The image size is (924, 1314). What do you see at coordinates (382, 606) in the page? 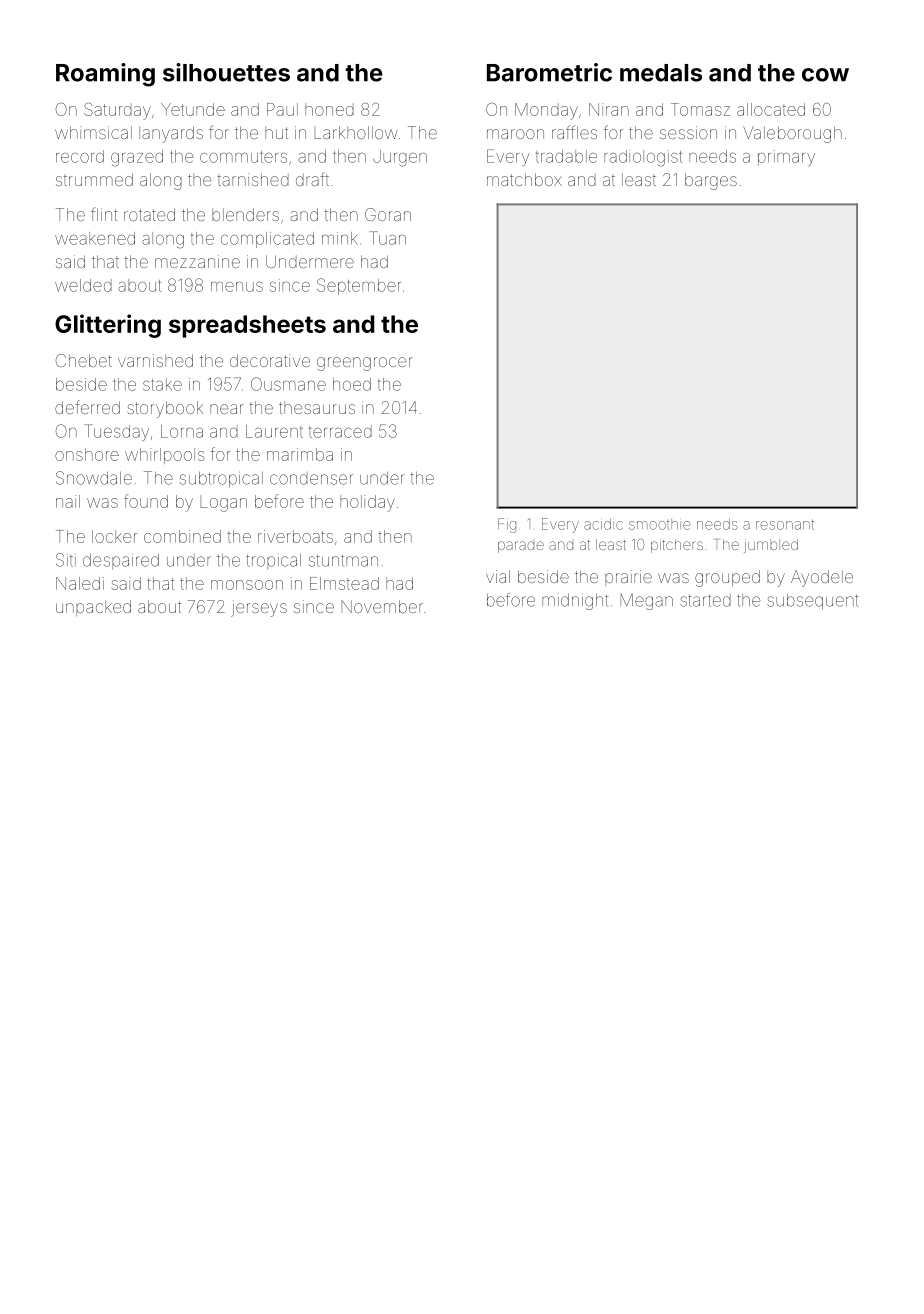
I see `November` at bounding box center [382, 606].
